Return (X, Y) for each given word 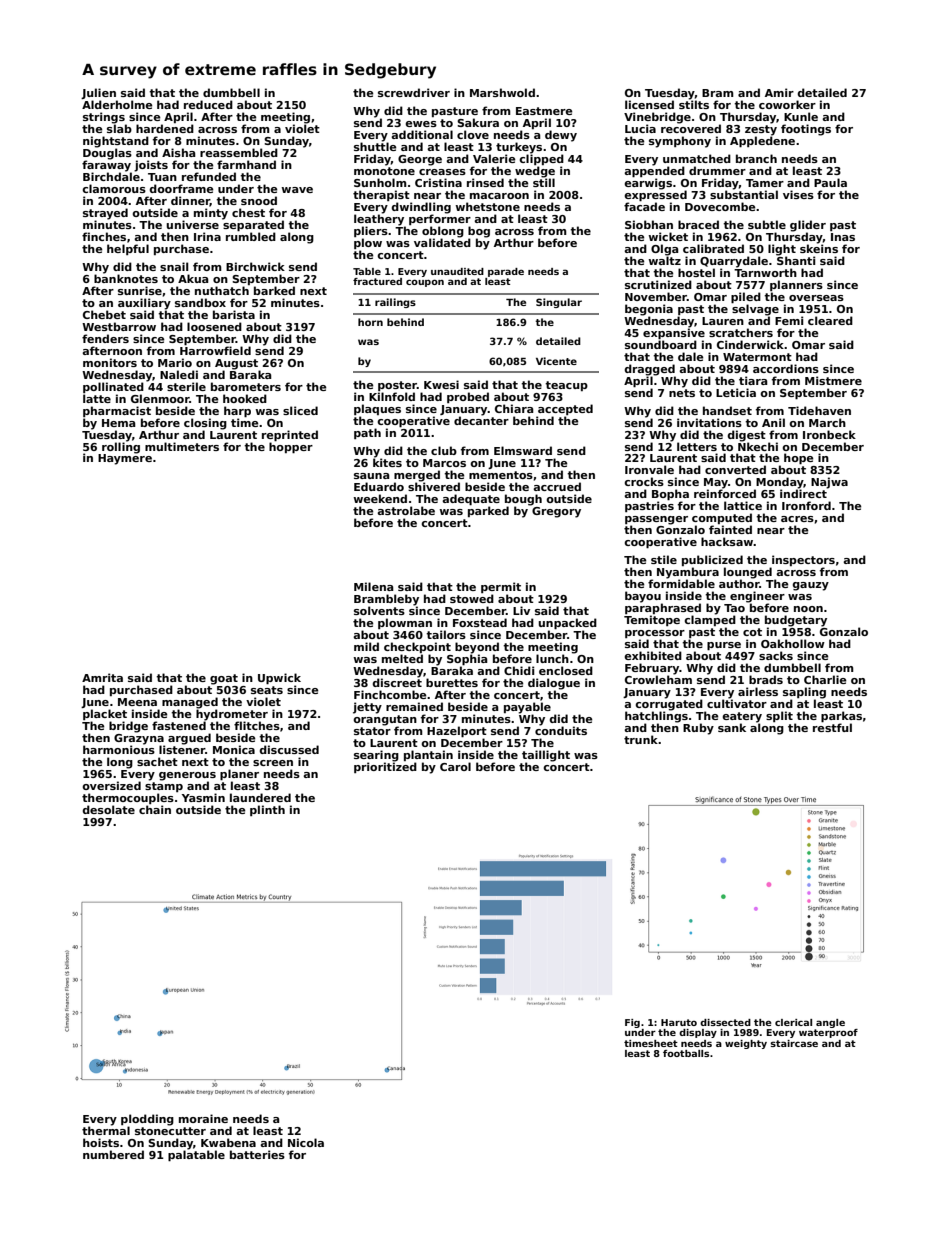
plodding (147, 1120)
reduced (208, 104)
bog (479, 232)
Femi (789, 320)
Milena (374, 586)
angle (830, 1023)
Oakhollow (793, 643)
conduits (561, 730)
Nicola (306, 1142)
